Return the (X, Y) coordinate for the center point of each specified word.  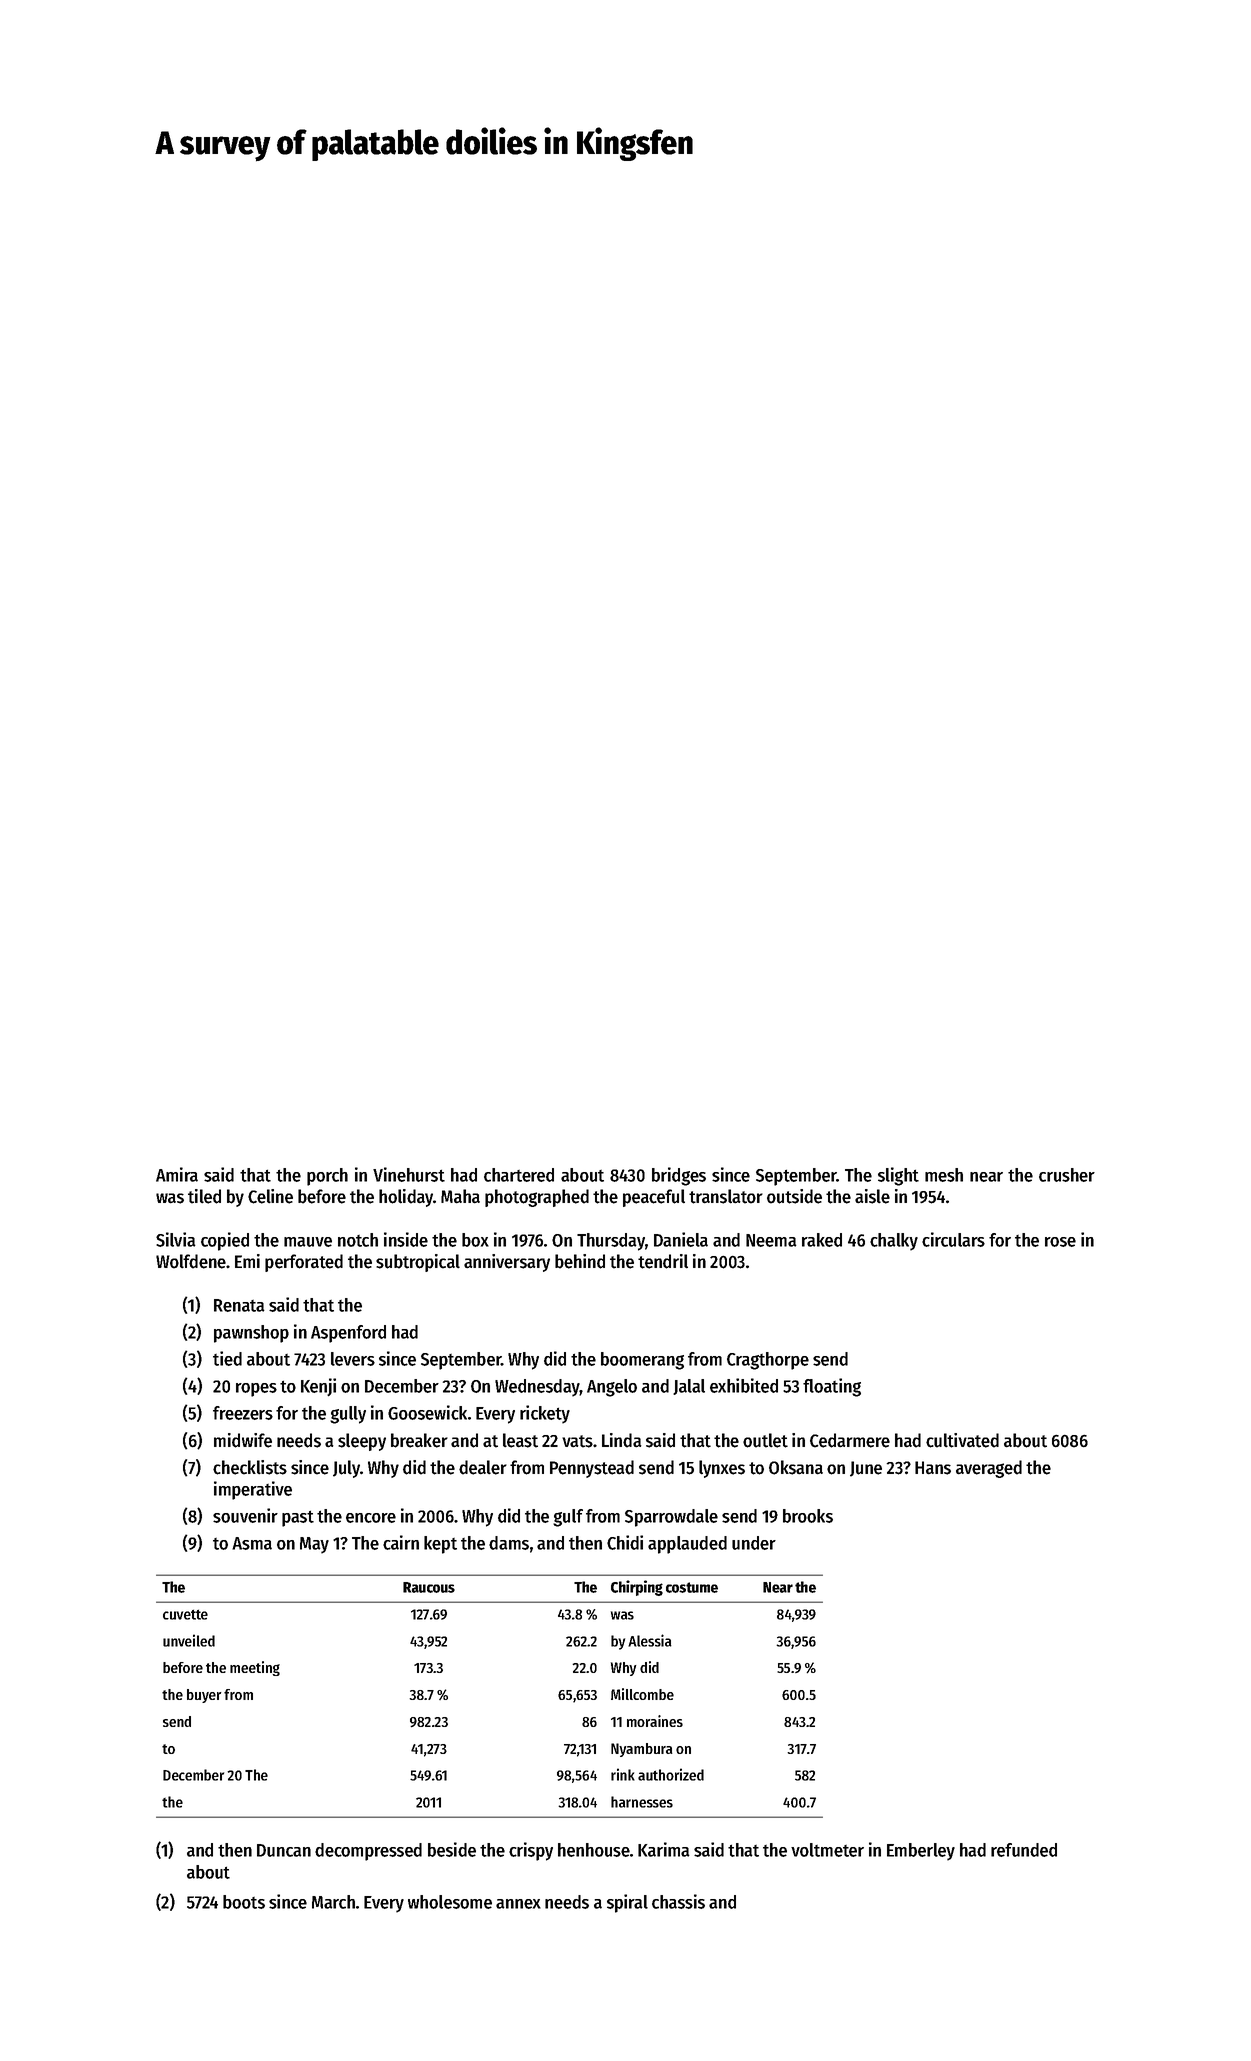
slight (898, 1176)
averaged (989, 1469)
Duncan (284, 1850)
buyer (204, 1696)
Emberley (921, 1852)
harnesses (642, 1802)
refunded (1024, 1850)
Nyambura (642, 1750)
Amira (177, 1174)
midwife (243, 1440)
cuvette (185, 1614)
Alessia (650, 1640)
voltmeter (827, 1850)
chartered (519, 1175)
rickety (545, 1414)
